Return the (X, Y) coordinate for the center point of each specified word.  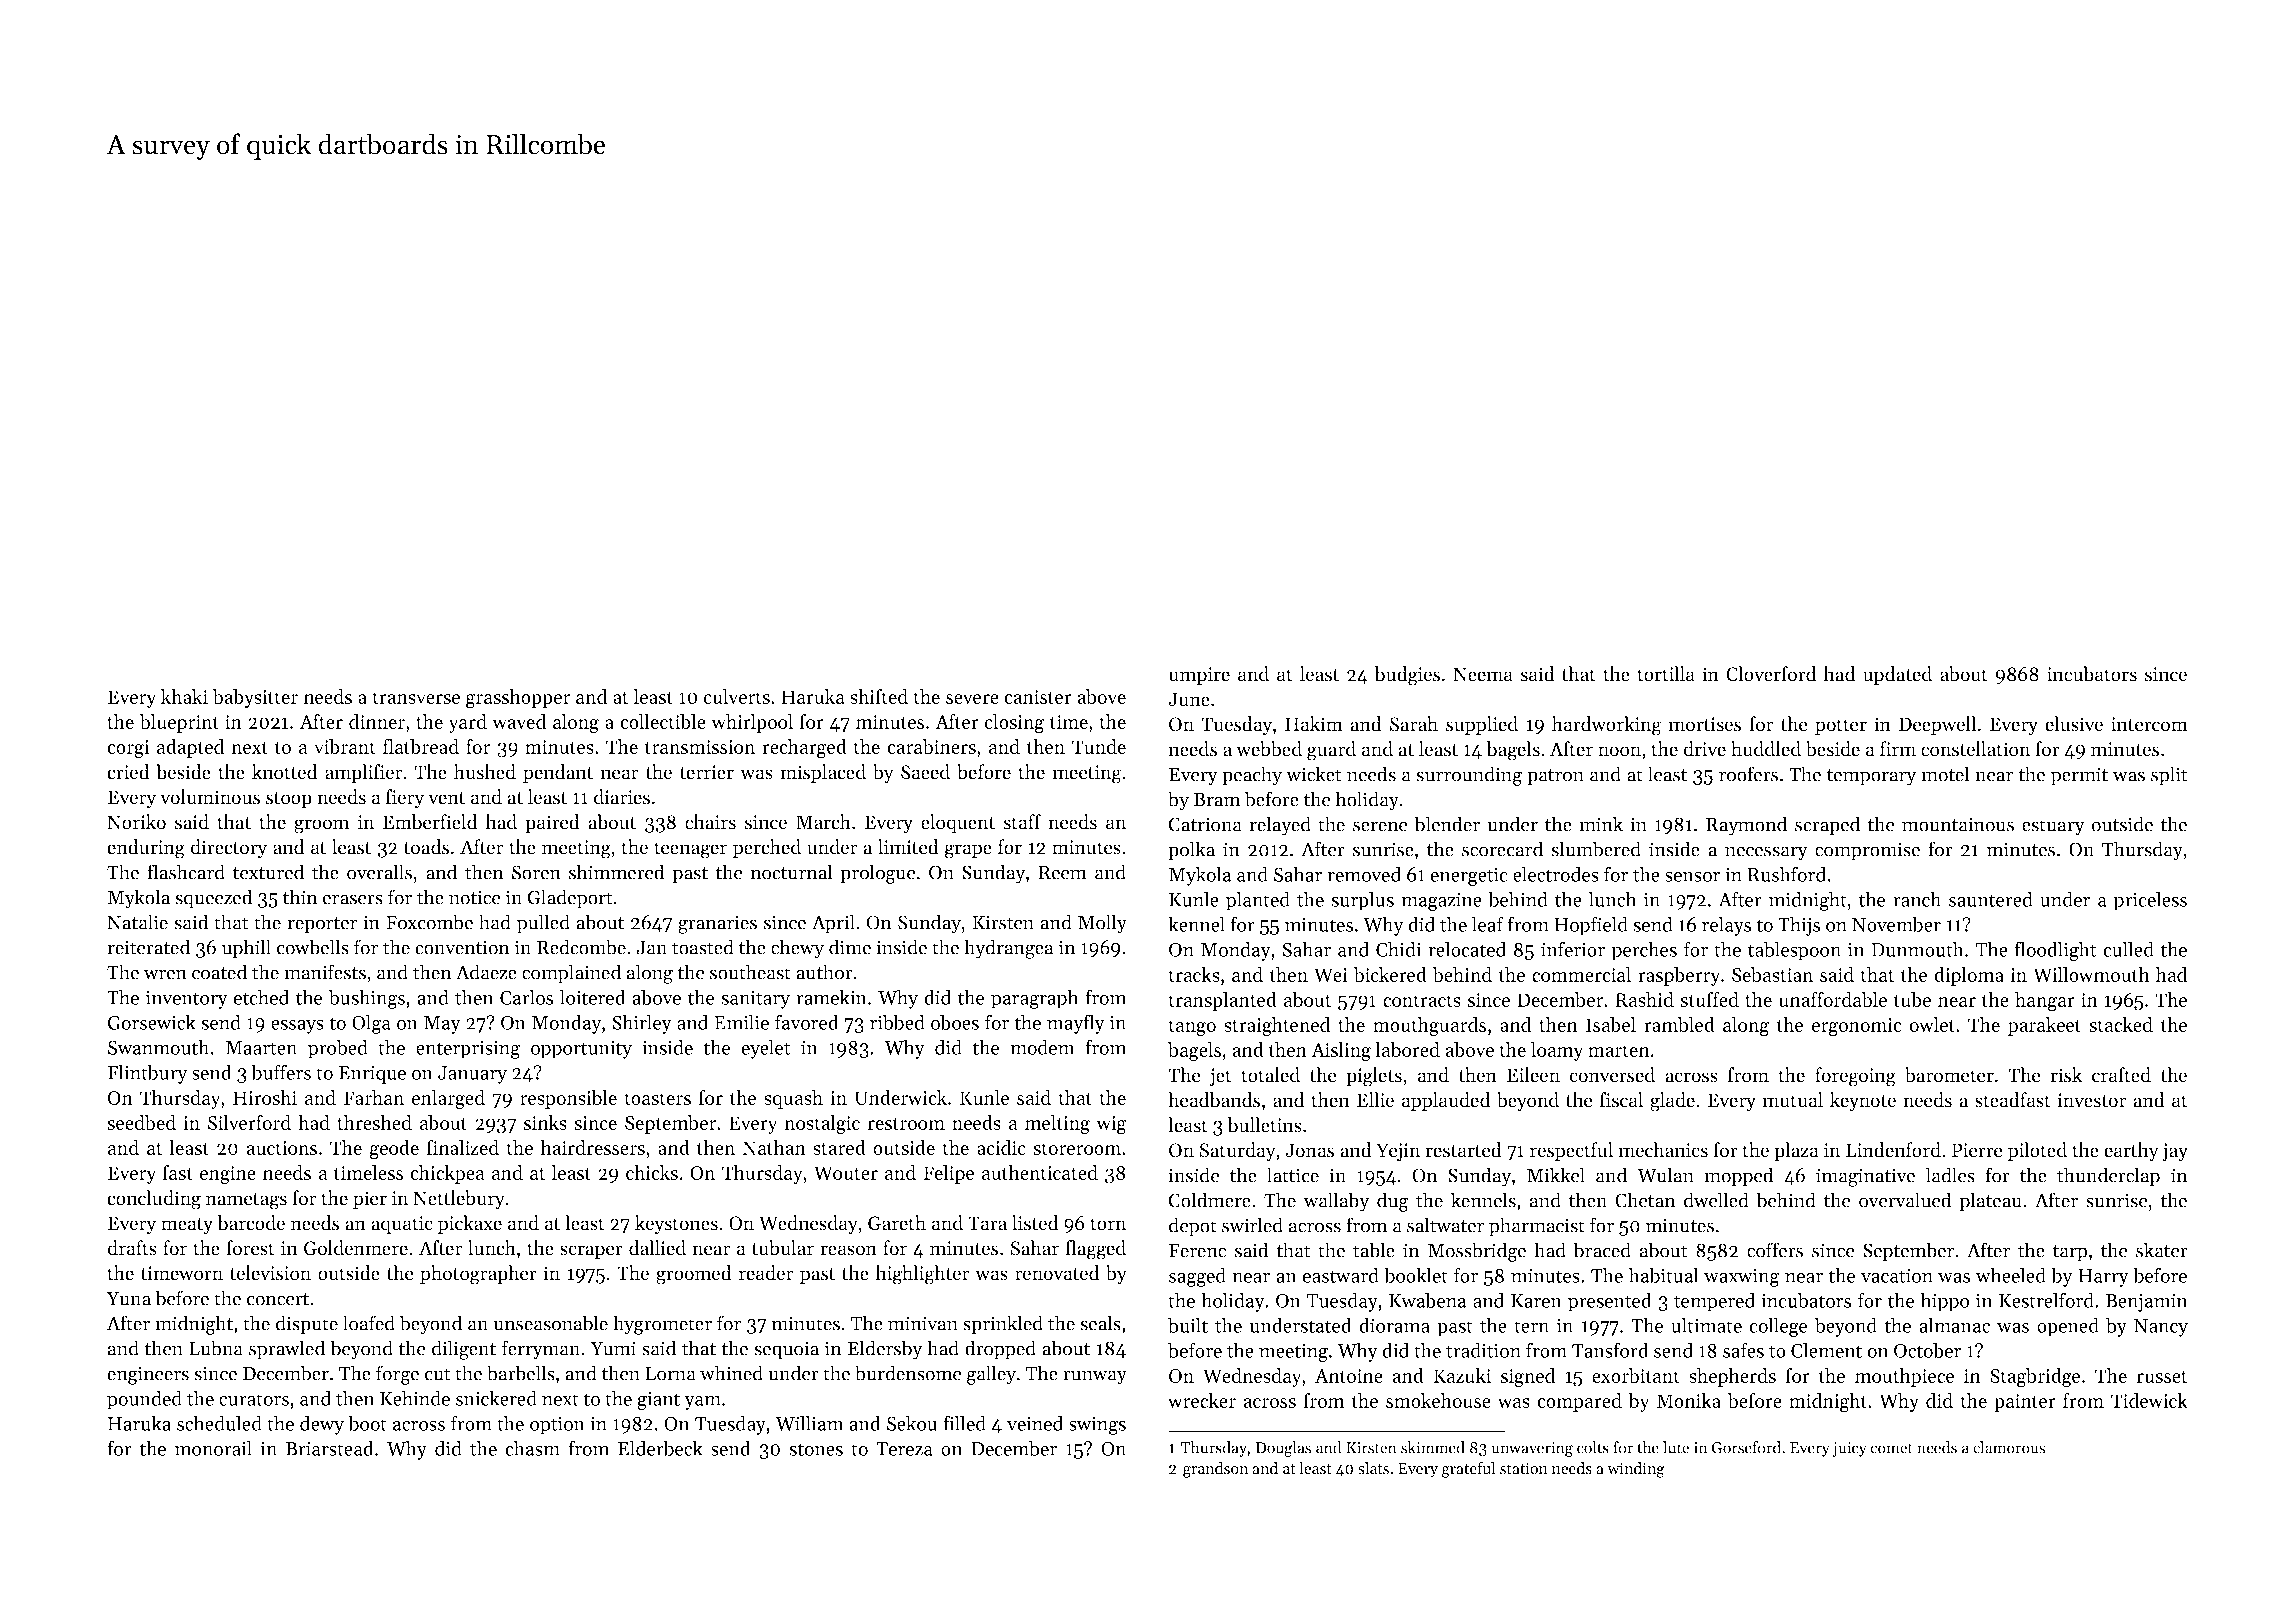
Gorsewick (151, 1022)
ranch (1917, 899)
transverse (416, 697)
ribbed (897, 1022)
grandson (1215, 1470)
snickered (496, 1398)
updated (1897, 675)
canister (1038, 697)
